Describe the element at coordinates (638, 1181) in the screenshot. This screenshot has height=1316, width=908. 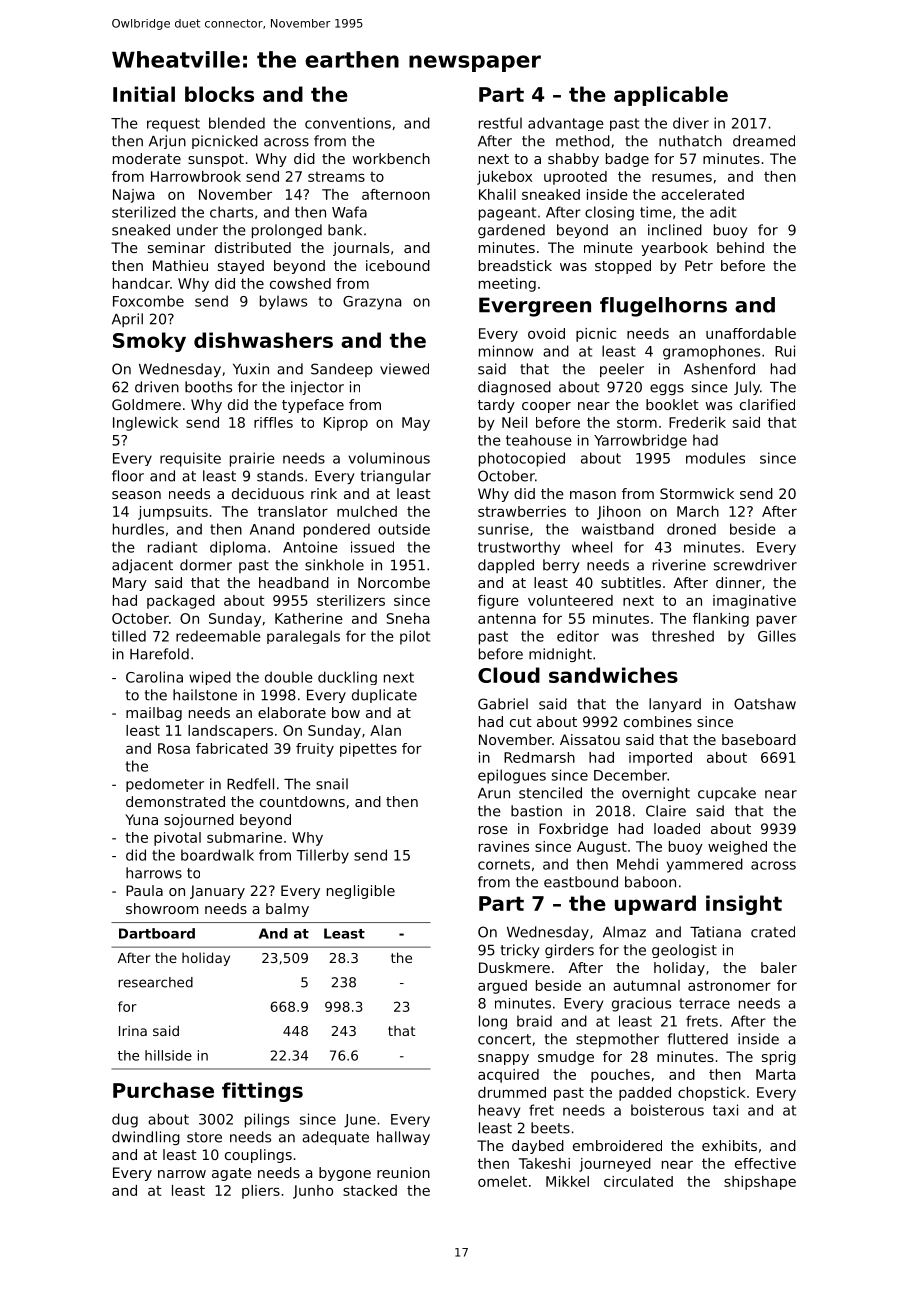
I see `circulated` at that location.
